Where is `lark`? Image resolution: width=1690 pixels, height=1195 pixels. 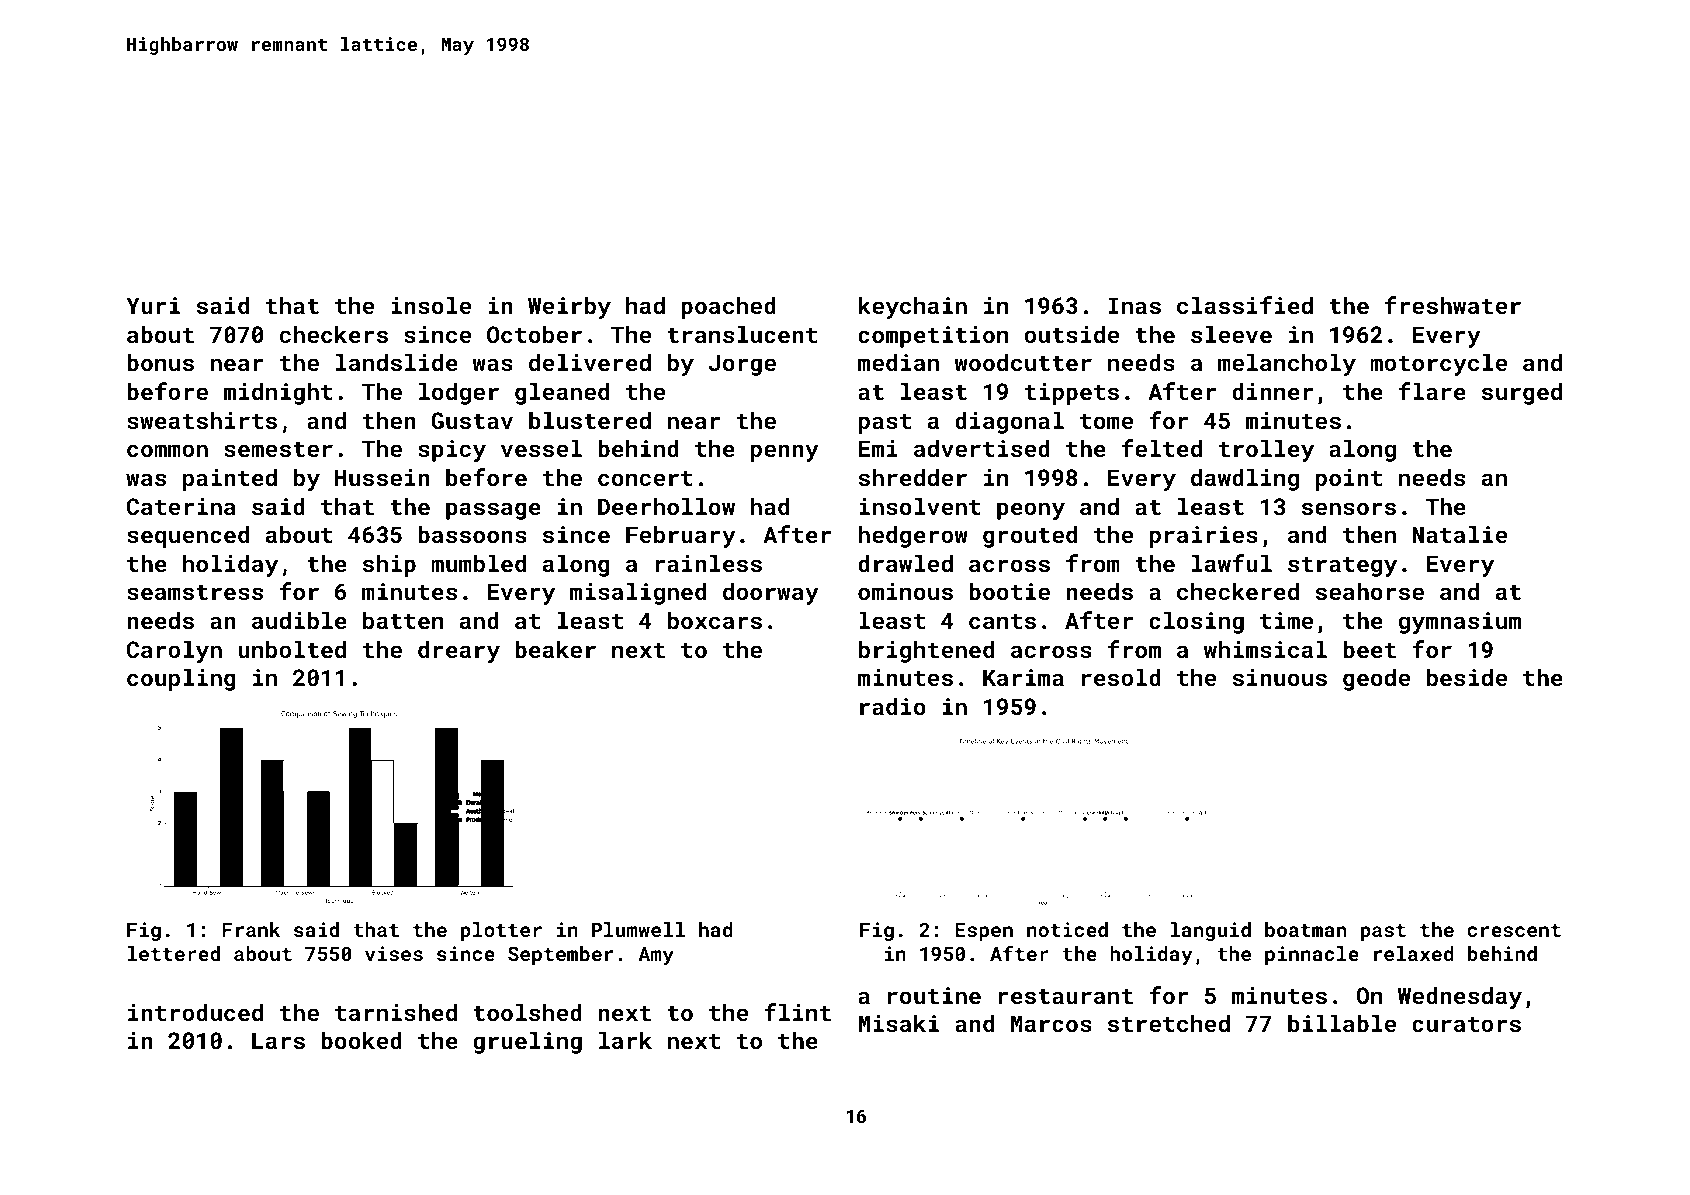
lark is located at coordinates (625, 1040).
